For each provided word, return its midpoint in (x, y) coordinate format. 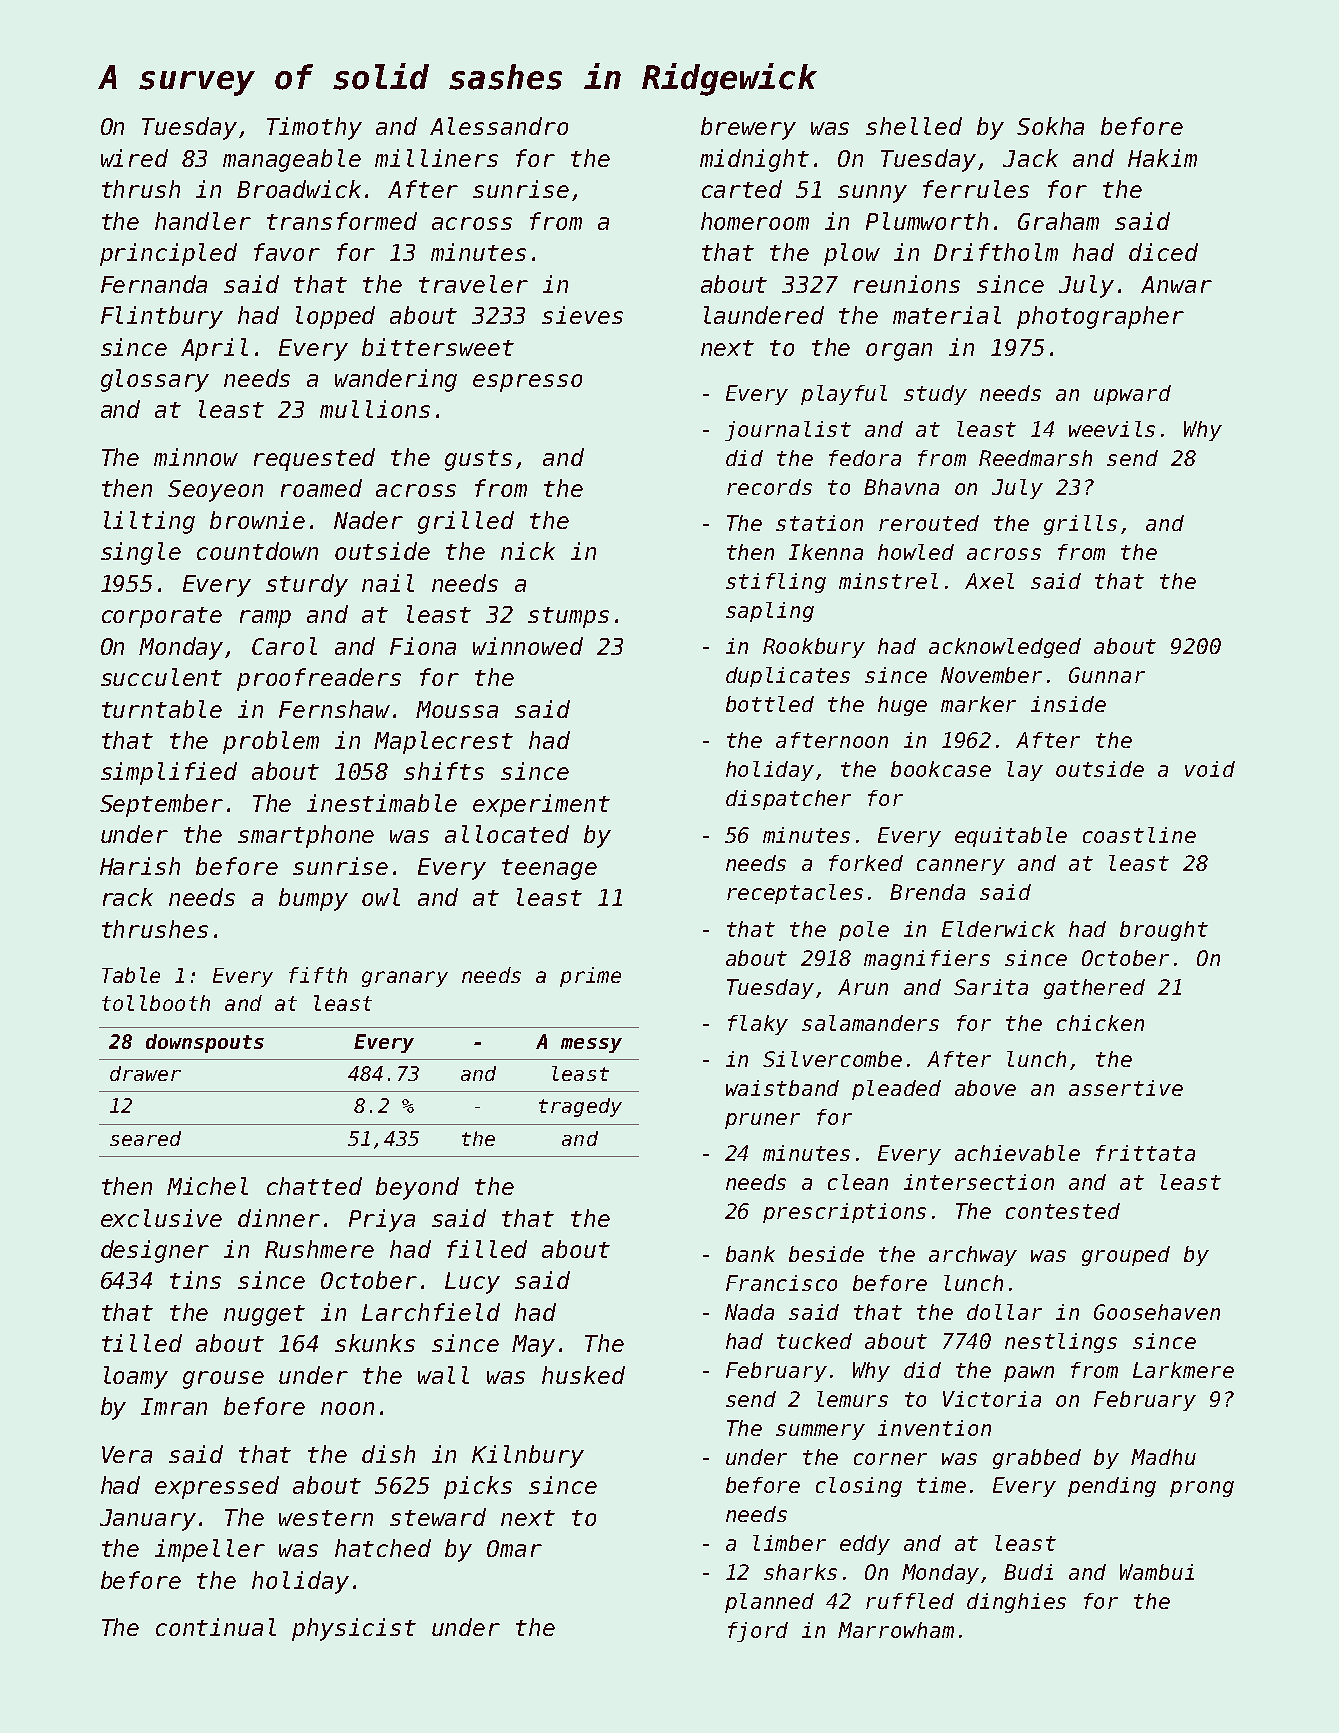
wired (134, 158)
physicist (354, 1629)
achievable (1017, 1153)
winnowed (528, 646)
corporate (162, 617)
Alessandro (499, 126)
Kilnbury (528, 1456)
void (1210, 769)
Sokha (1050, 126)
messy (591, 1045)
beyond (417, 1188)
